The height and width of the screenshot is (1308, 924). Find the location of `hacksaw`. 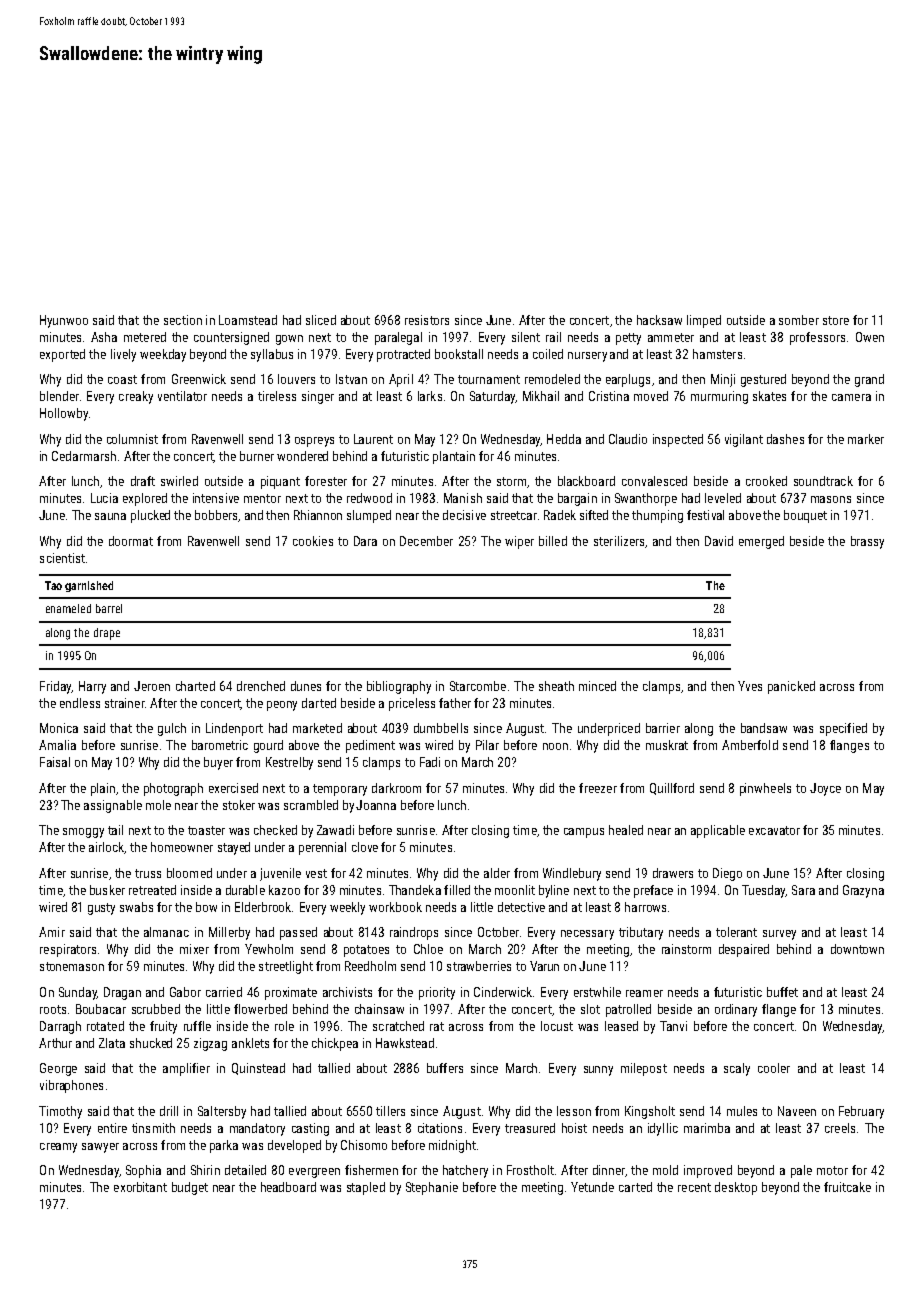

hacksaw is located at coordinates (659, 320).
